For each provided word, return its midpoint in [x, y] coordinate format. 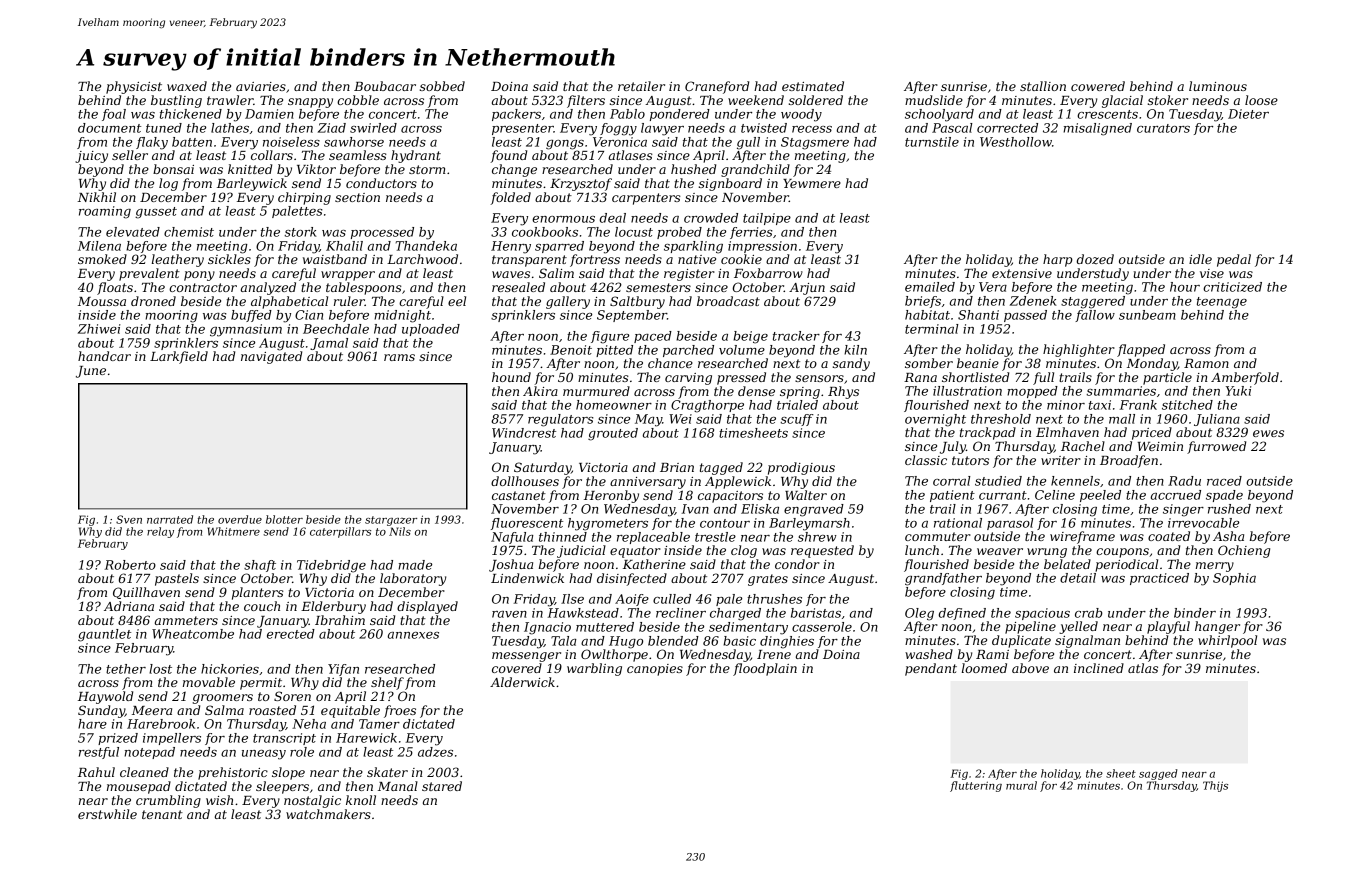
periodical [1126, 565]
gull [748, 143]
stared [442, 786]
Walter [806, 495]
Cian [309, 315]
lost [160, 669]
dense [756, 391]
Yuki [1239, 391]
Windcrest [524, 433]
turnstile [932, 142]
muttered [605, 627]
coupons [1122, 553]
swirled [373, 128]
